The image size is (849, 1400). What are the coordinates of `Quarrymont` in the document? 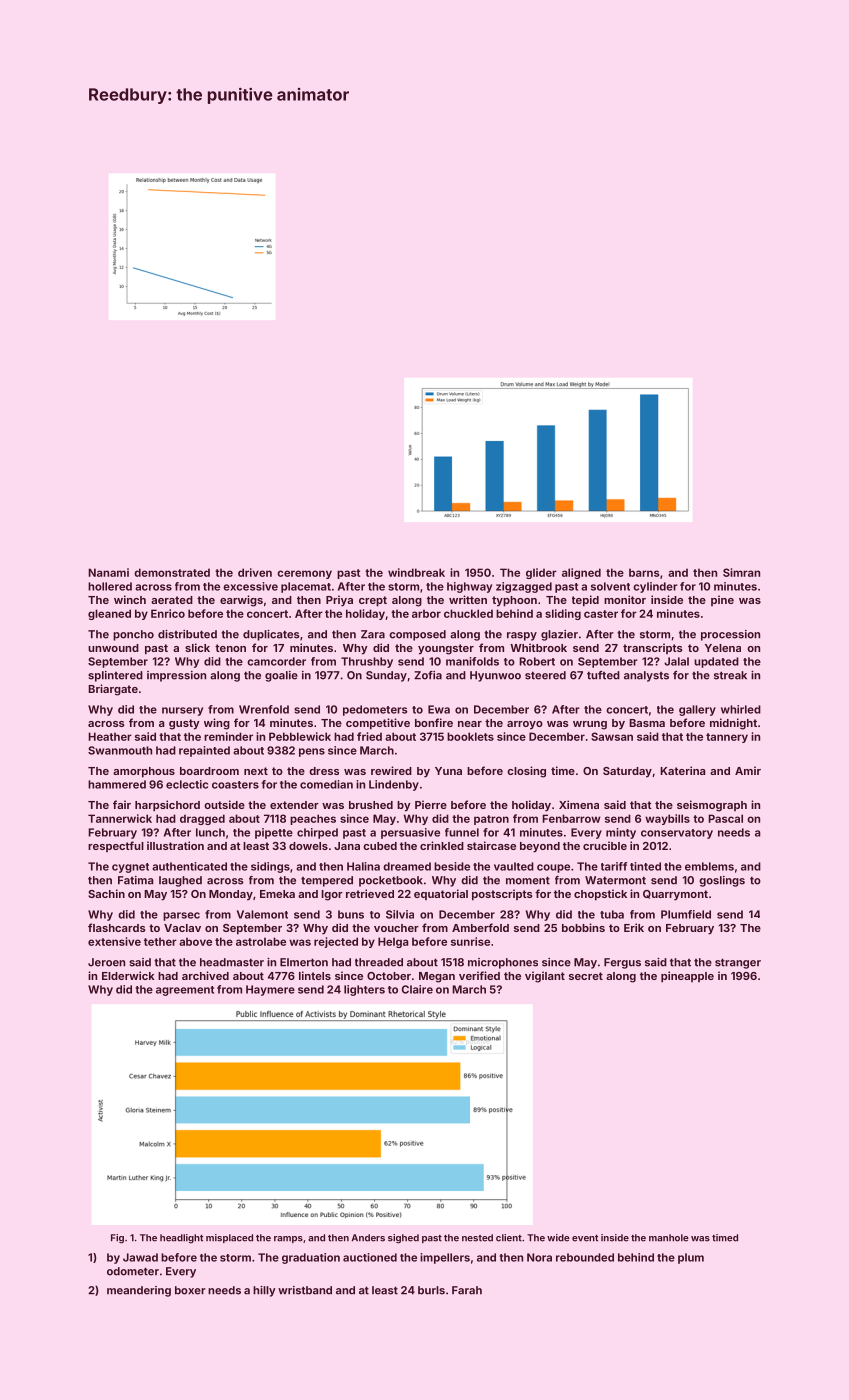 It's located at (675, 895).
